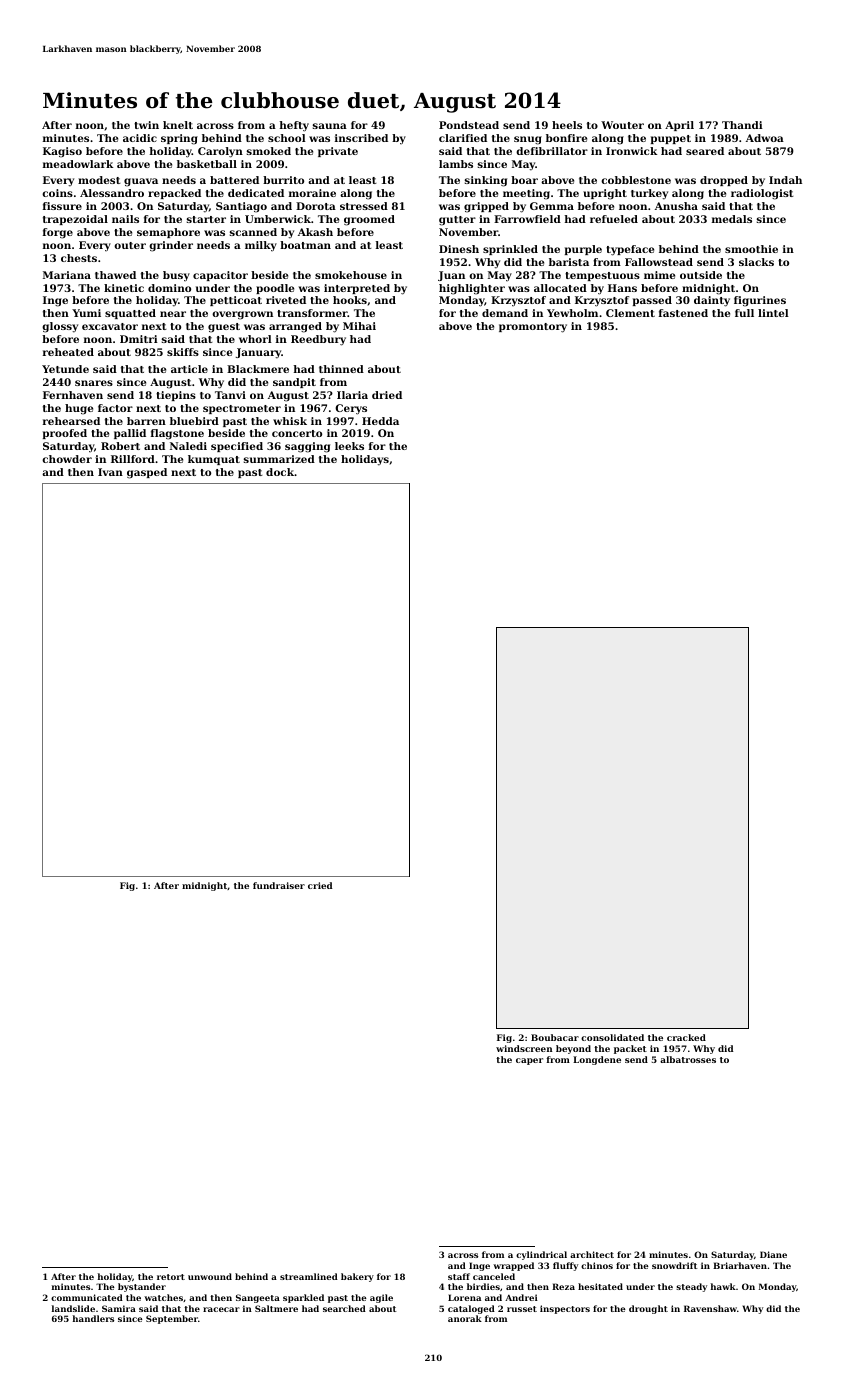 This screenshot has height=1400, width=849. I want to click on retort, so click(171, 1277).
